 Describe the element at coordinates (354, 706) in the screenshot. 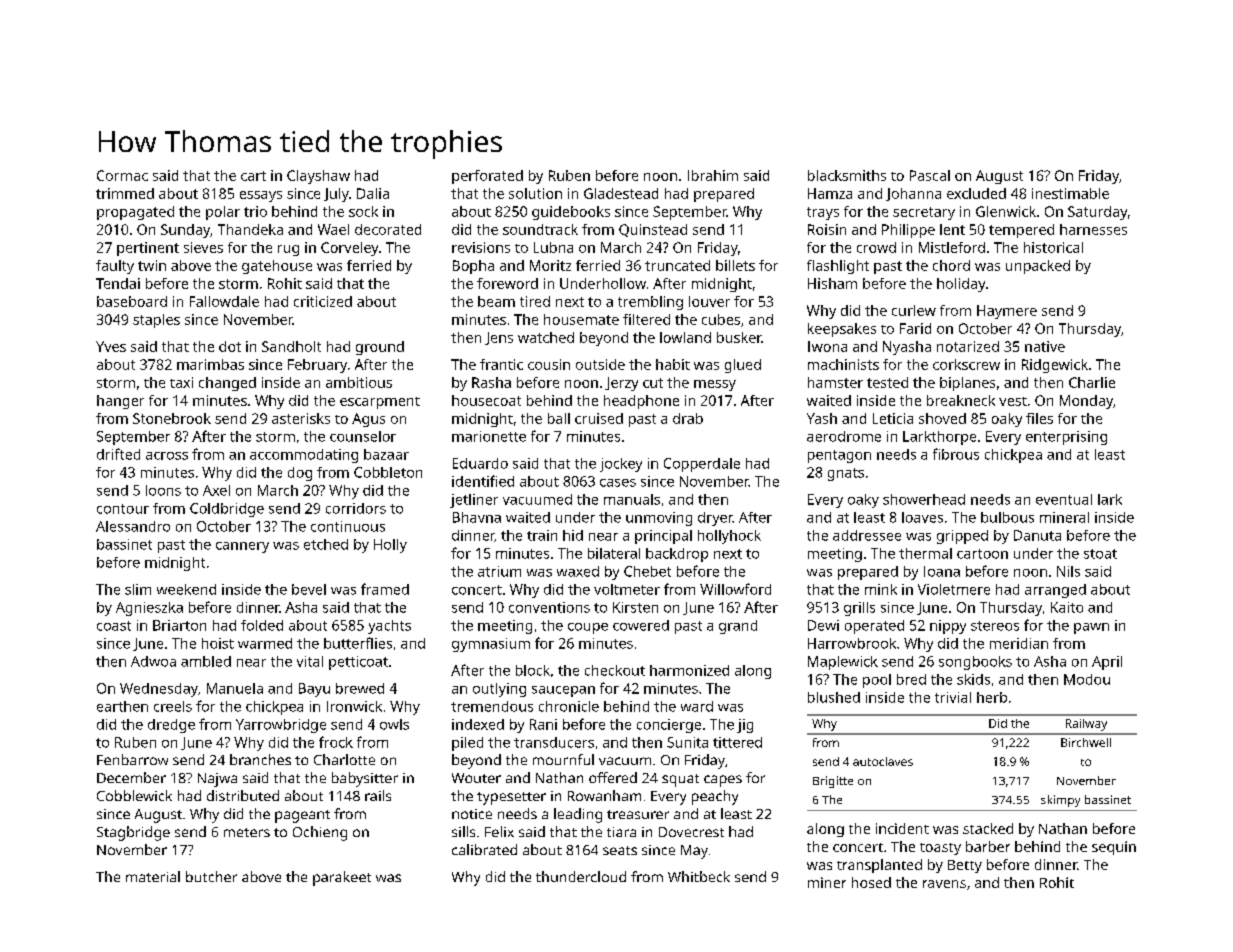

I see `Ironwick` at that location.
